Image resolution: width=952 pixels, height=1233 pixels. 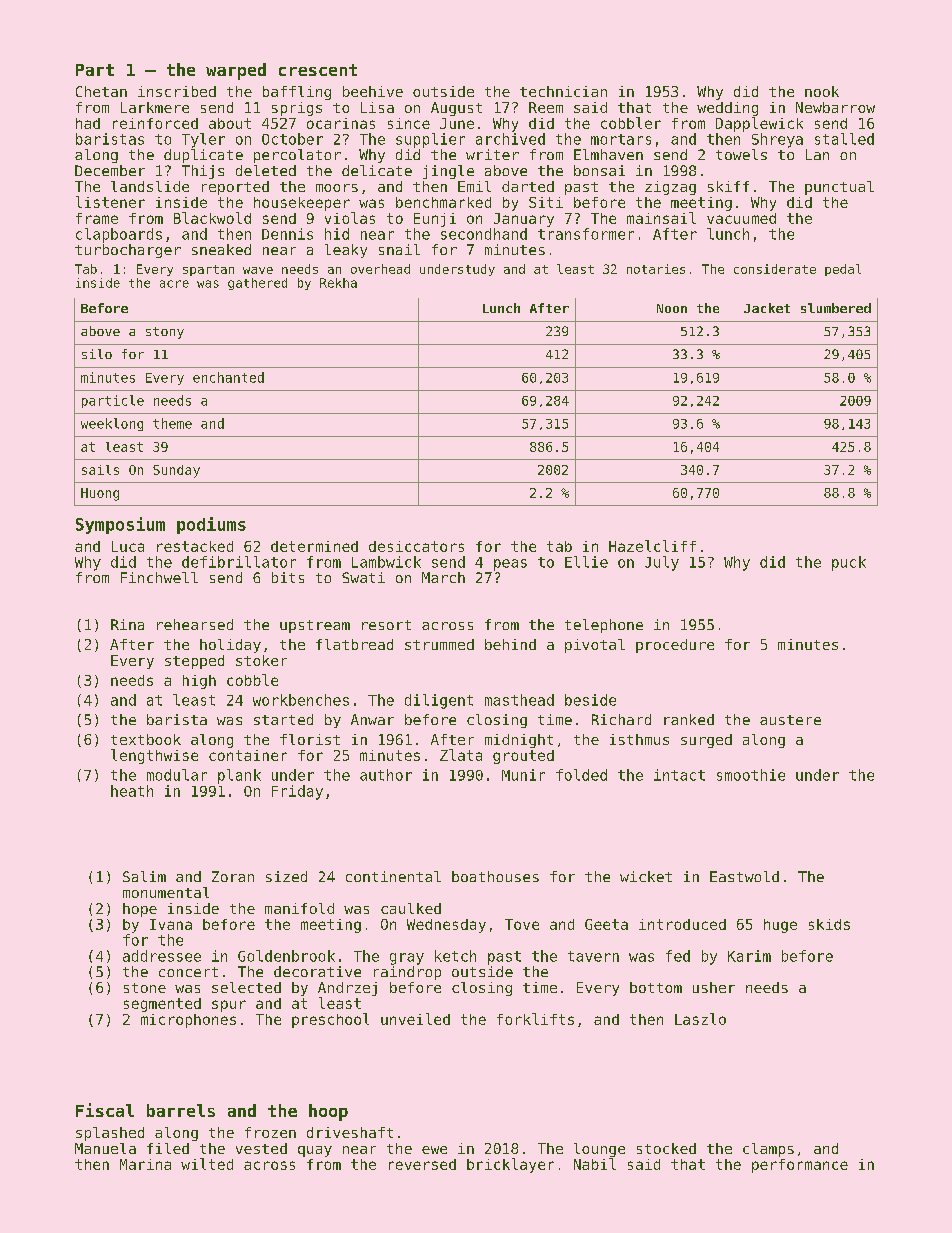 What do you see at coordinates (97, 354) in the document?
I see `silo` at bounding box center [97, 354].
